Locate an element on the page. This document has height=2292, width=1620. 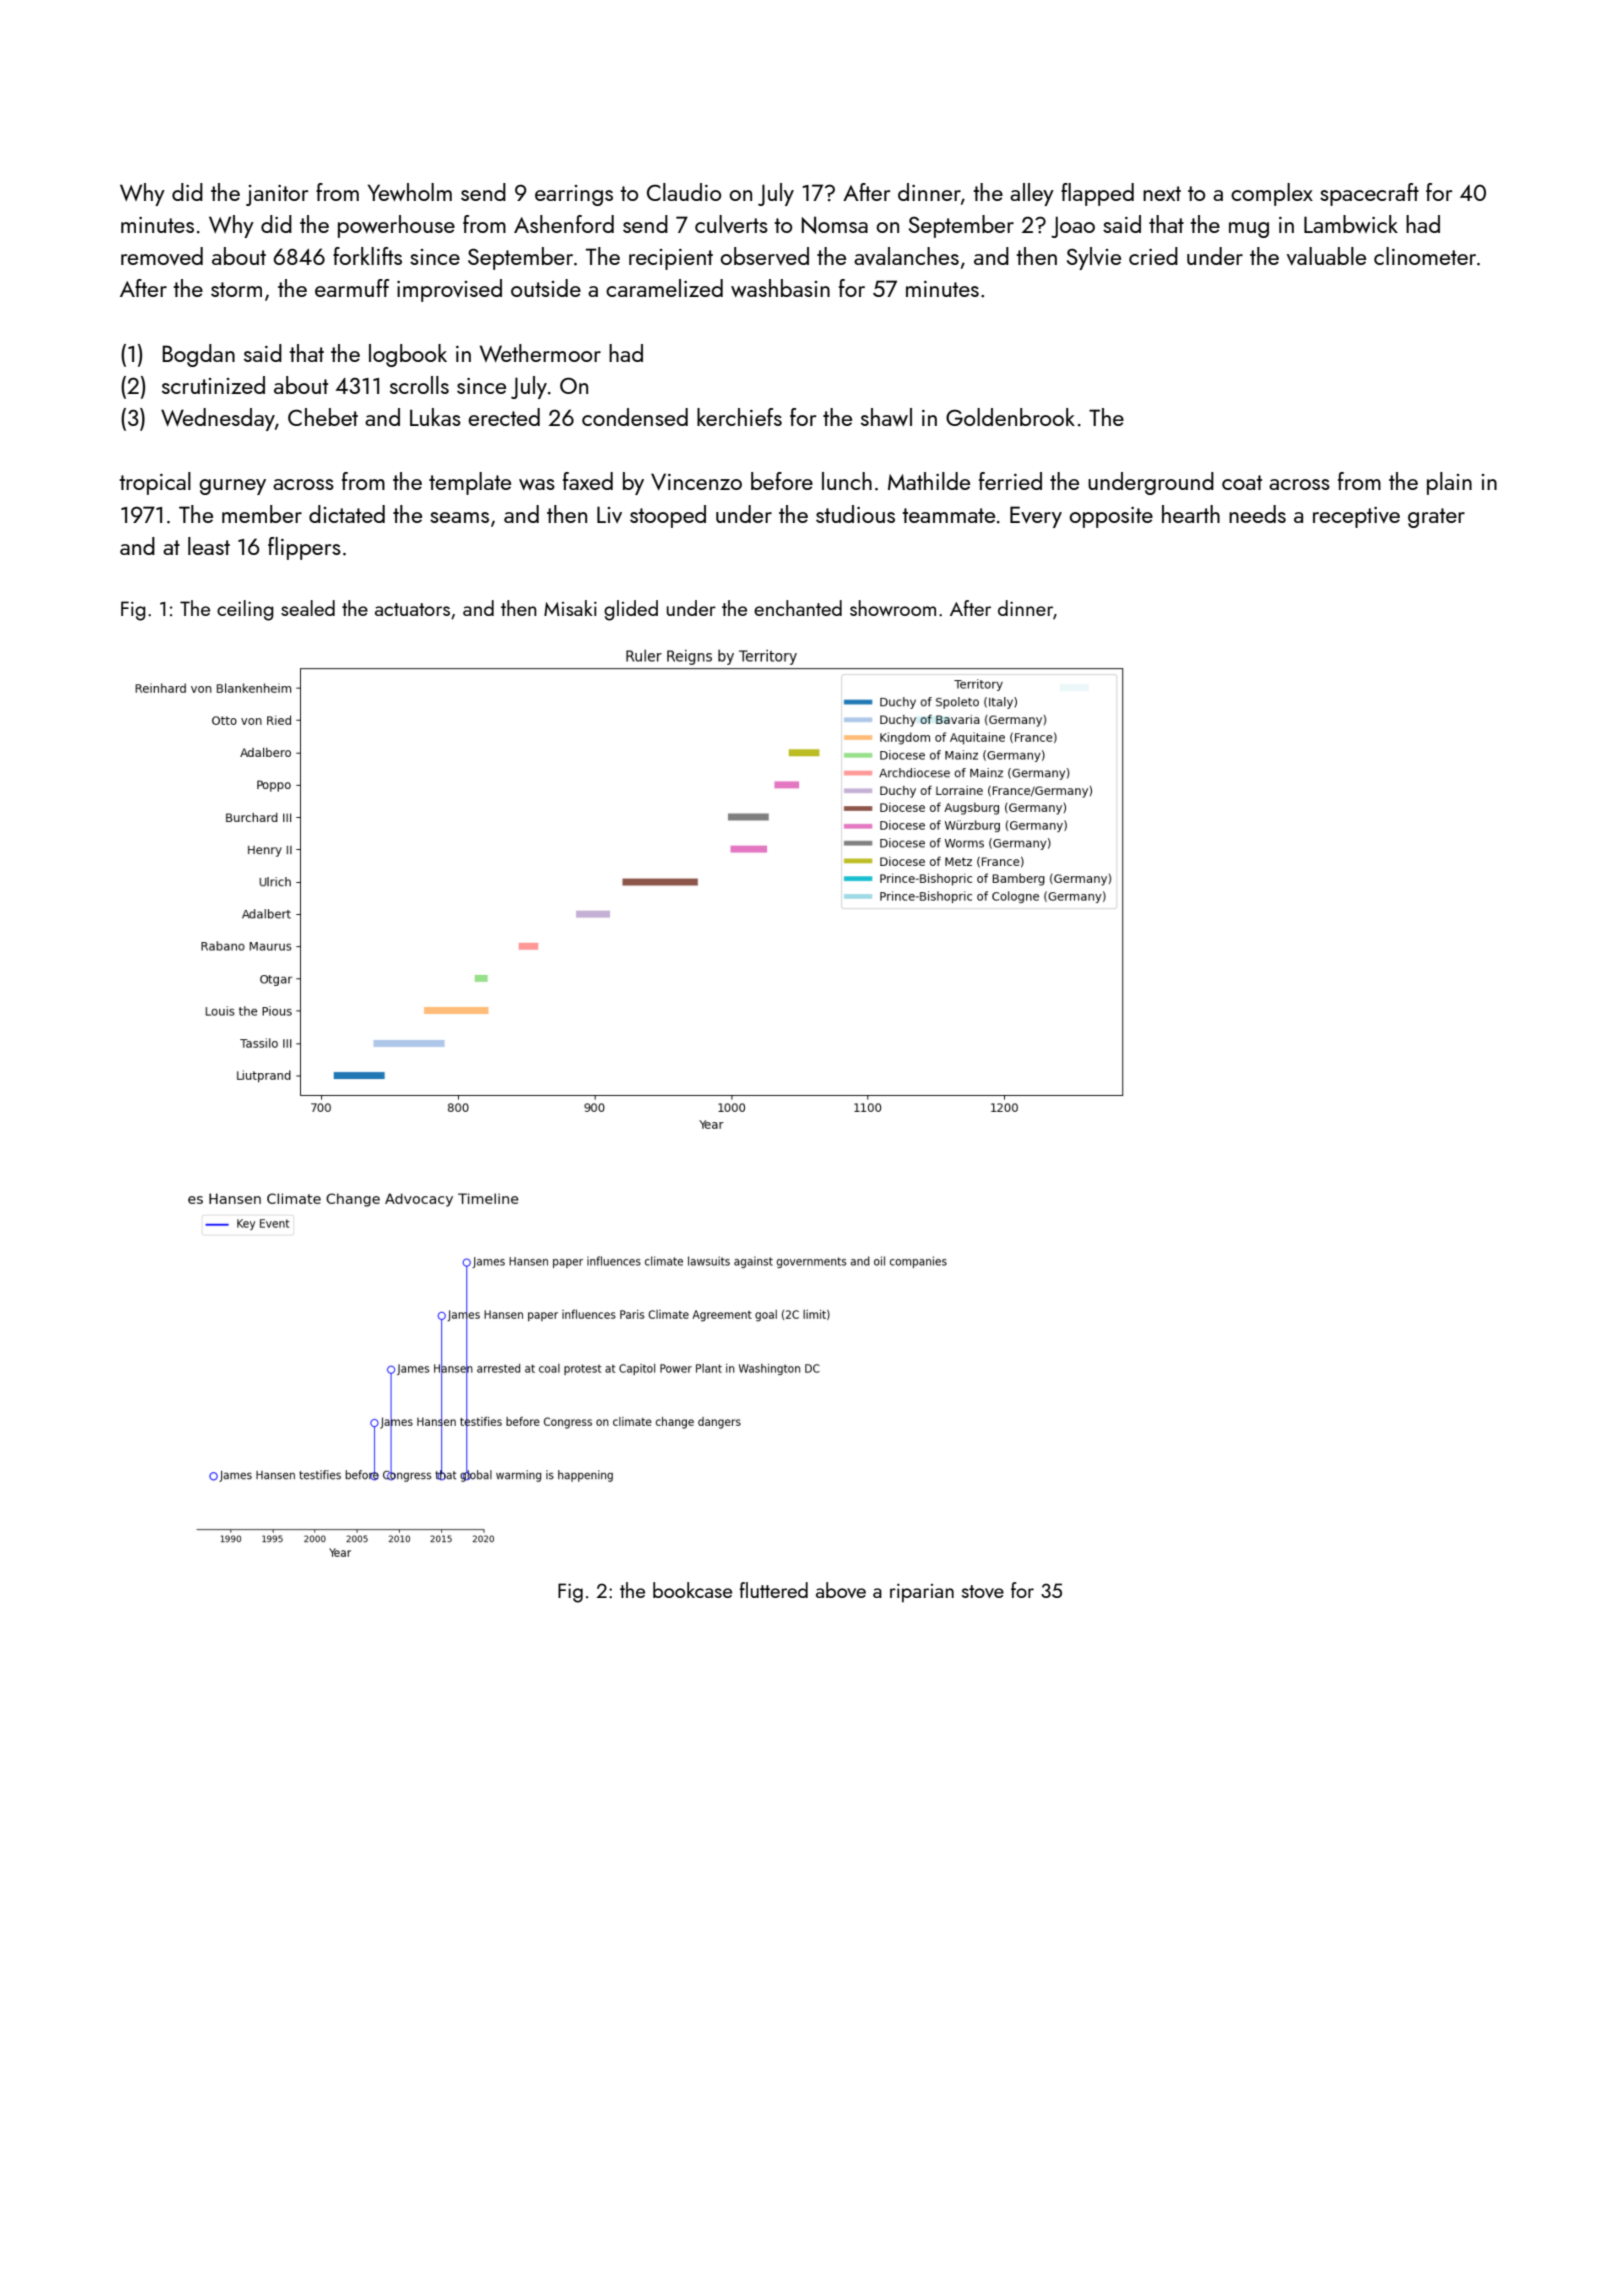
faxed is located at coordinates (588, 481).
